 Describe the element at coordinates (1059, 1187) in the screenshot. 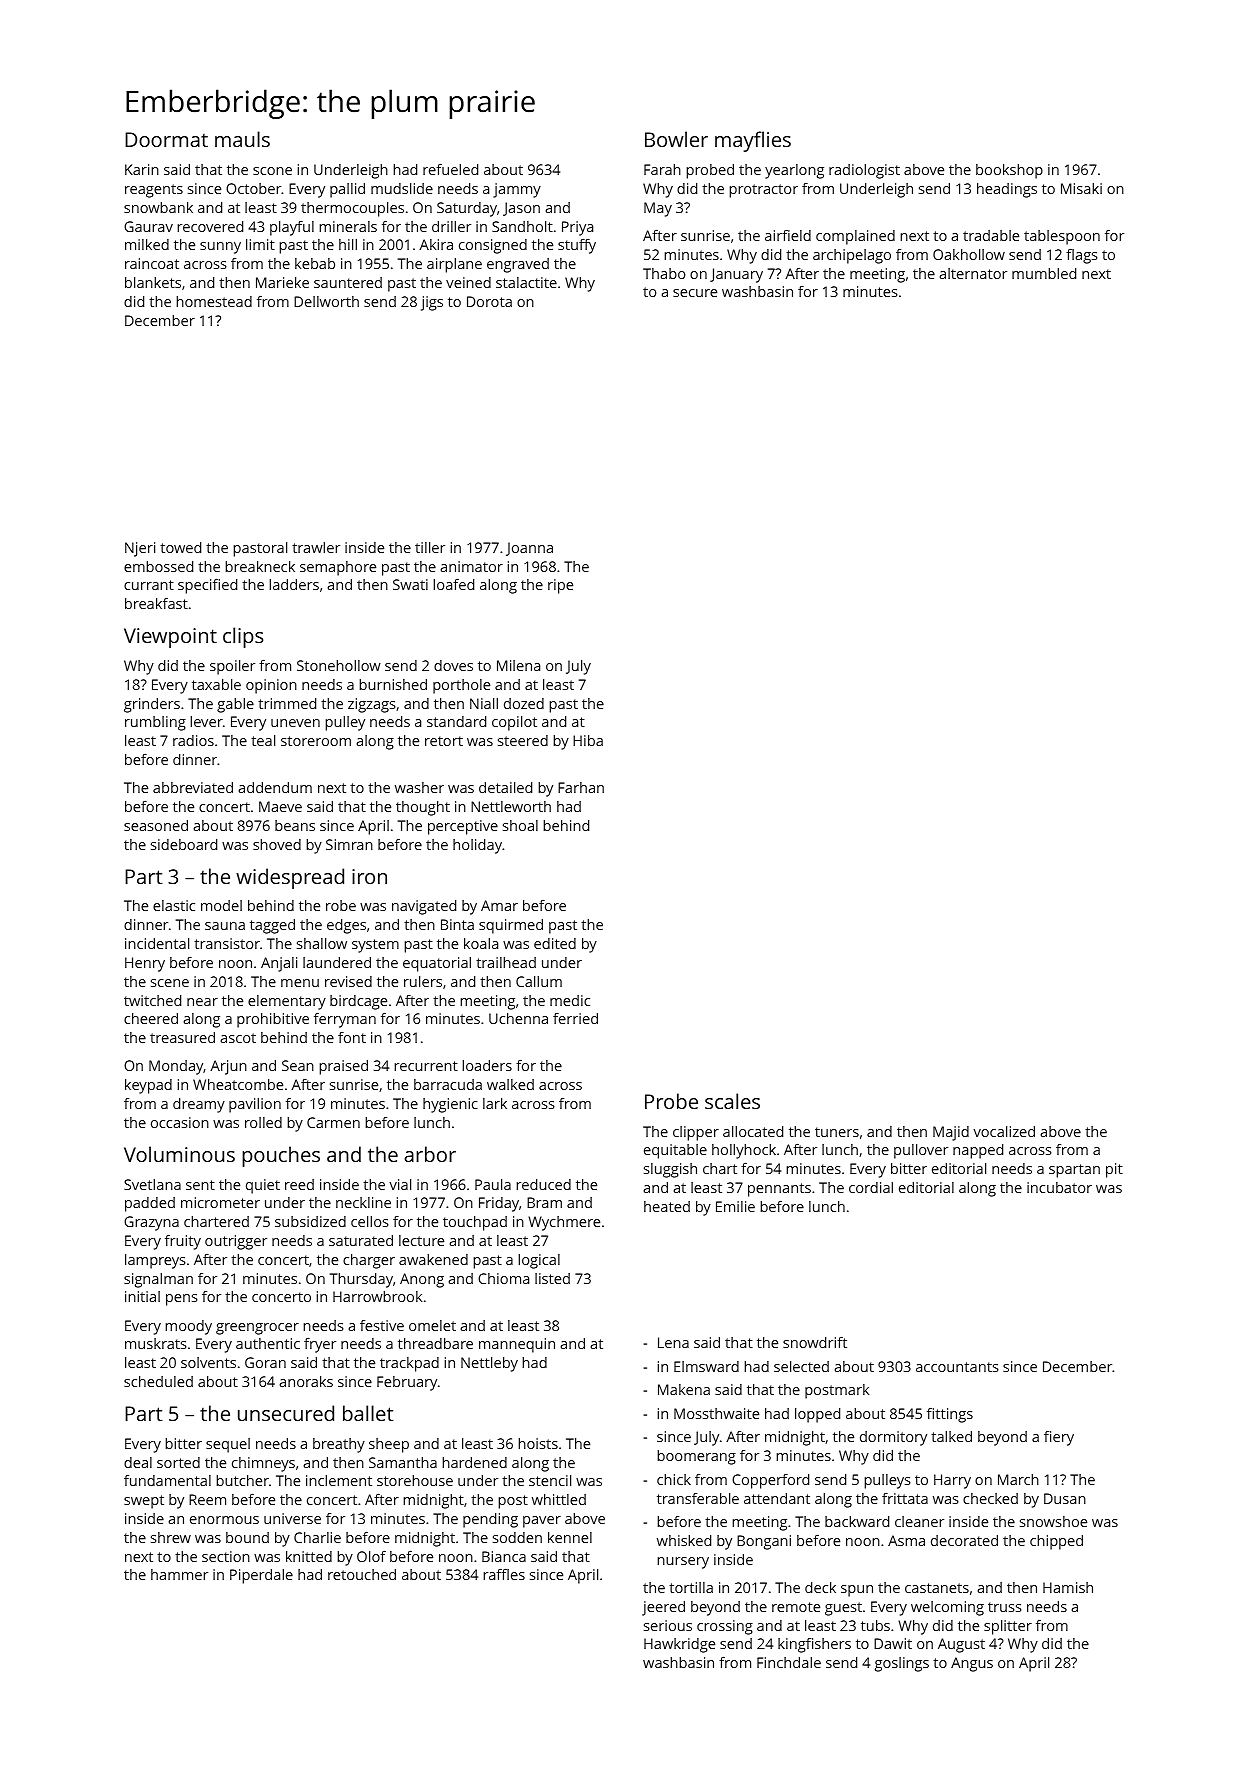

I see `incubator` at that location.
